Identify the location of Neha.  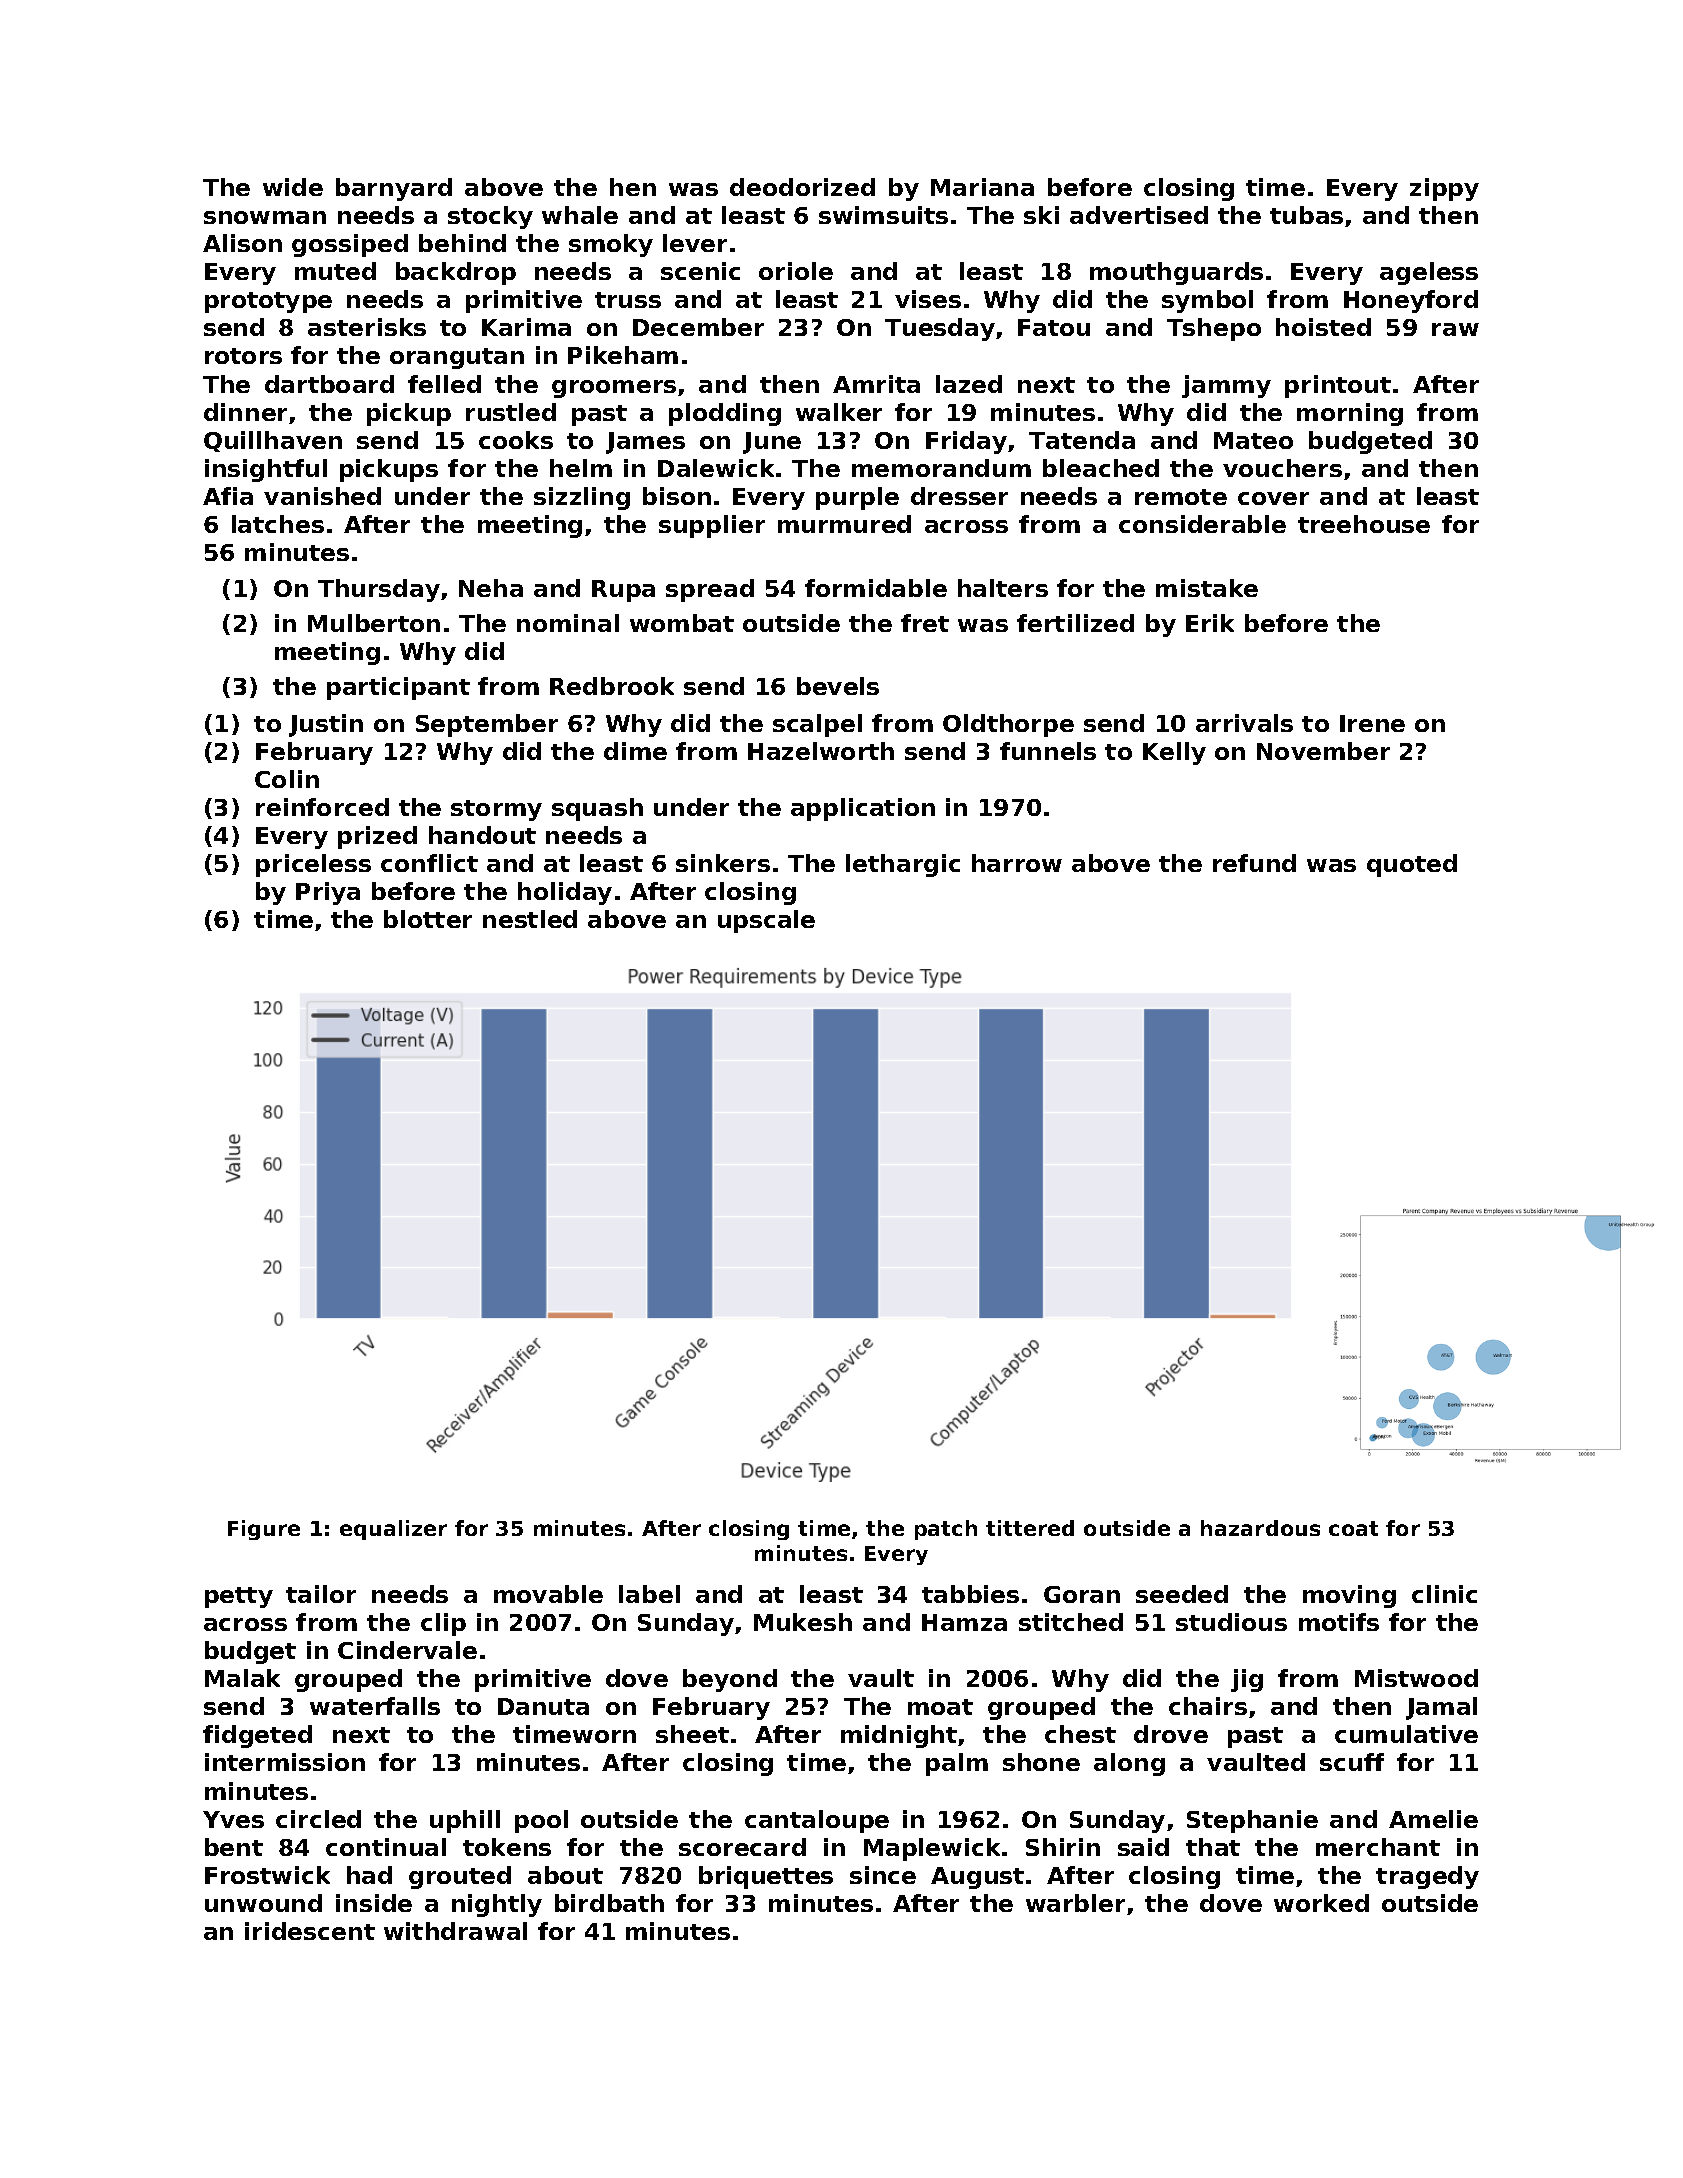
(491, 588).
